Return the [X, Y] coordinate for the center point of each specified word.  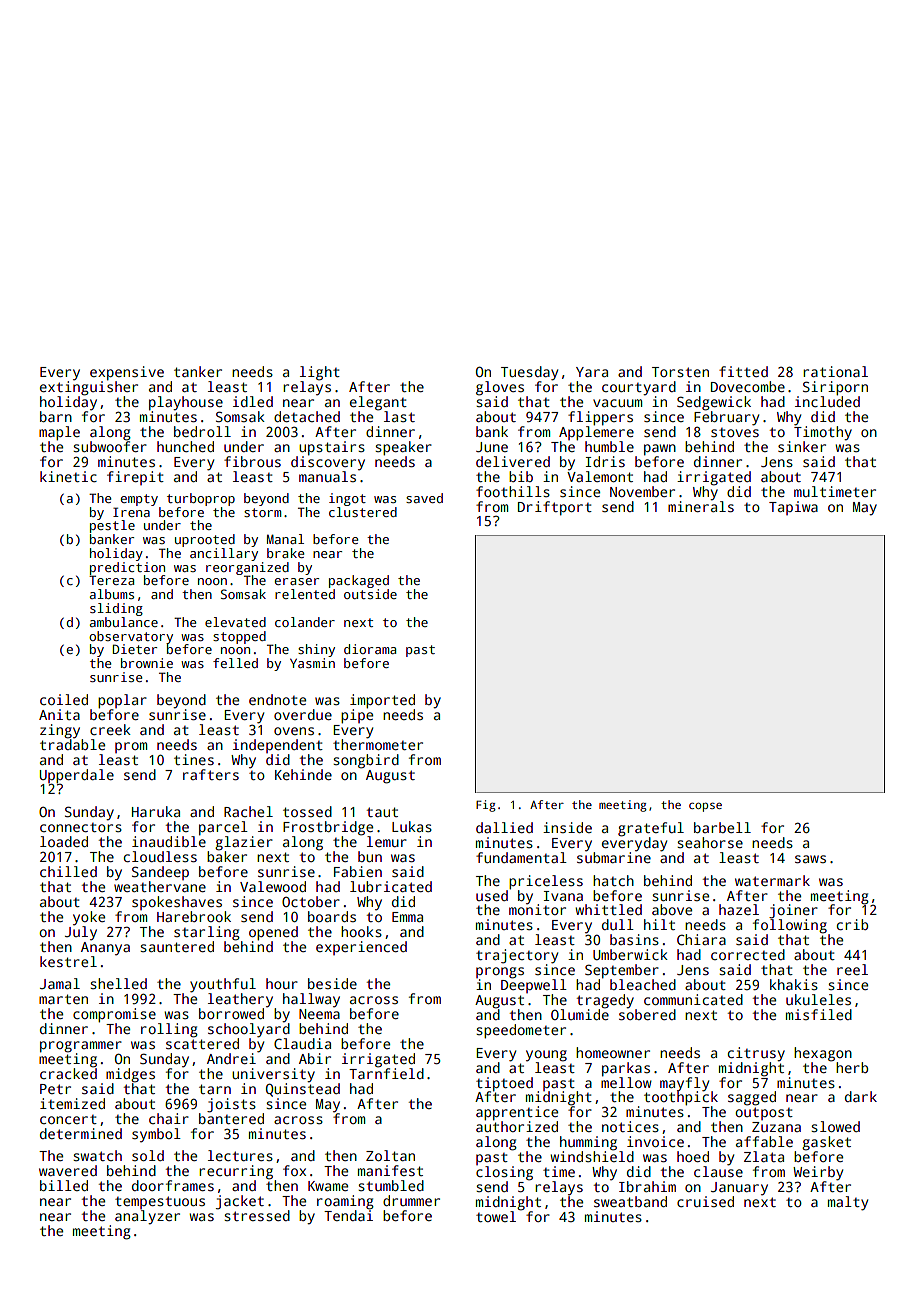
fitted [743, 371]
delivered [513, 461]
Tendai [348, 1215]
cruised [705, 1201]
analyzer [147, 1217]
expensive [127, 373]
